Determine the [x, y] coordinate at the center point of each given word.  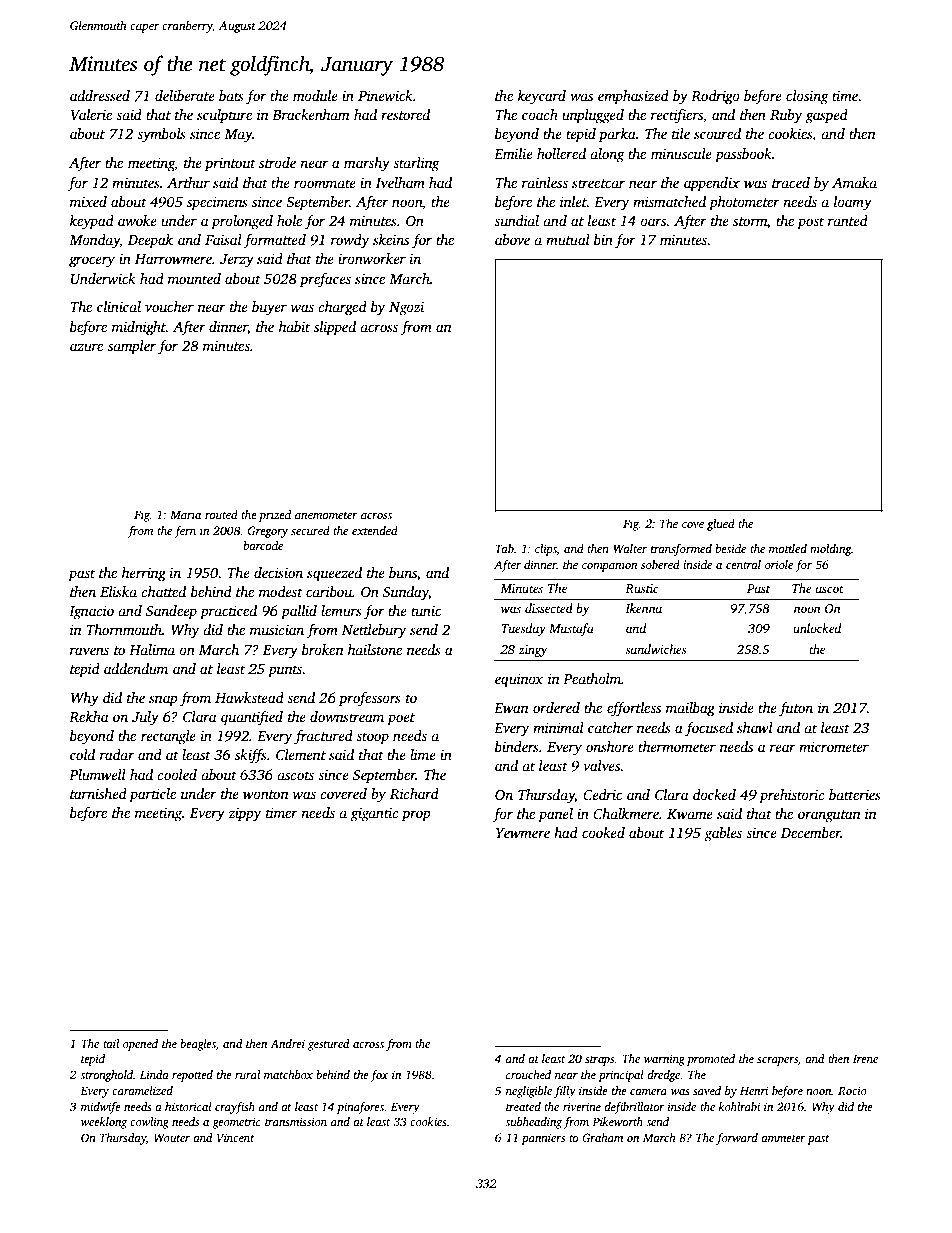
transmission [296, 1121]
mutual [568, 239]
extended [375, 530]
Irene [865, 1059]
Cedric [602, 794]
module [315, 95]
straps [599, 1061]
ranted [848, 220]
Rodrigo [715, 97]
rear [783, 748]
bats [231, 95]
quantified [252, 718]
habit [294, 326]
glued [721, 525]
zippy [245, 814]
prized [275, 516]
